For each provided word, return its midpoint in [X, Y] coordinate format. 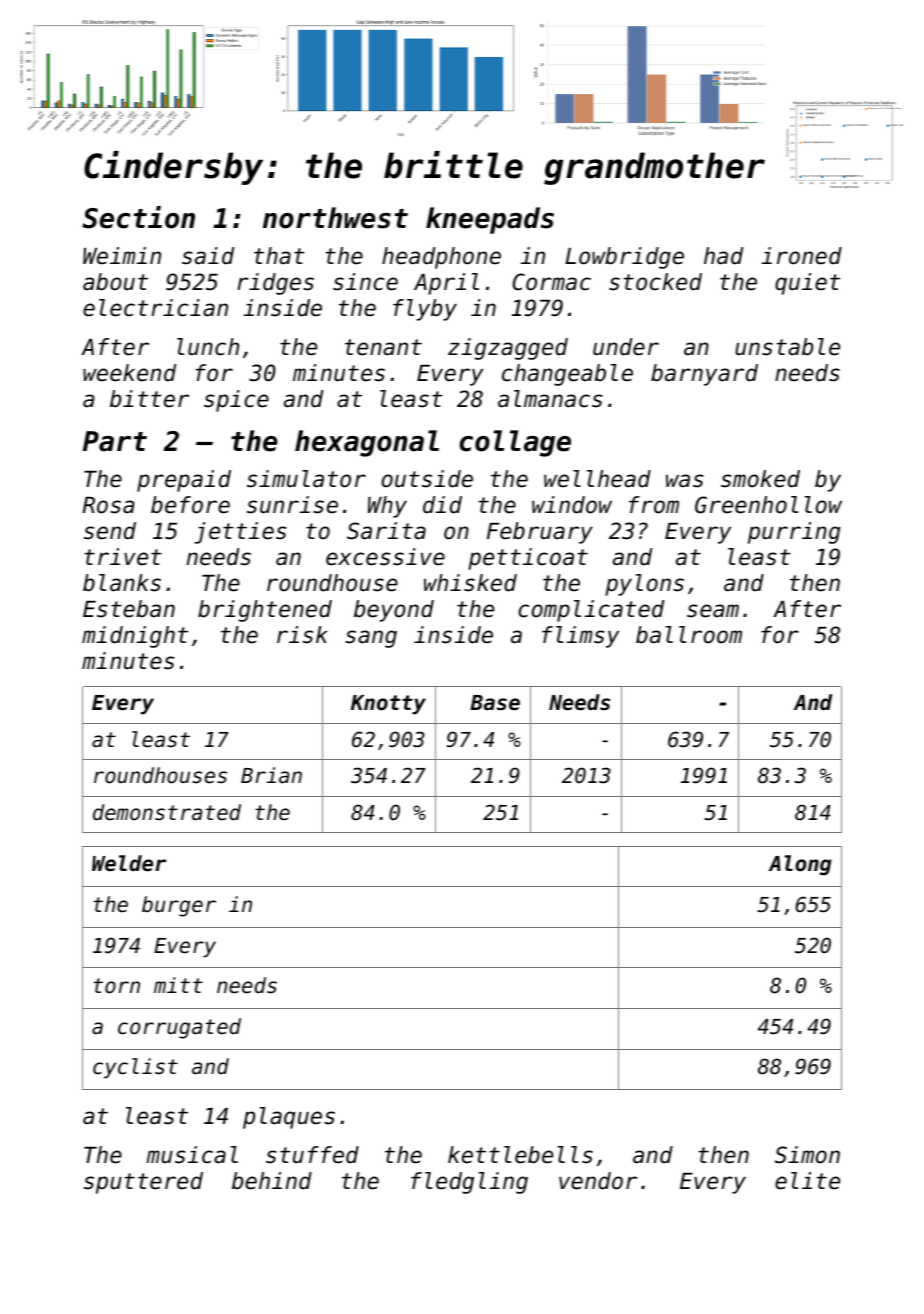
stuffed [312, 1155]
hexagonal [367, 443]
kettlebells [520, 1155]
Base [495, 703]
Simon [807, 1155]
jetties [241, 533]
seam [713, 611]
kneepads [490, 220]
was [685, 481]
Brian [271, 775]
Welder [129, 863]
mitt [178, 985]
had [723, 256]
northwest [335, 218]
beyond [394, 611]
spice [236, 401]
